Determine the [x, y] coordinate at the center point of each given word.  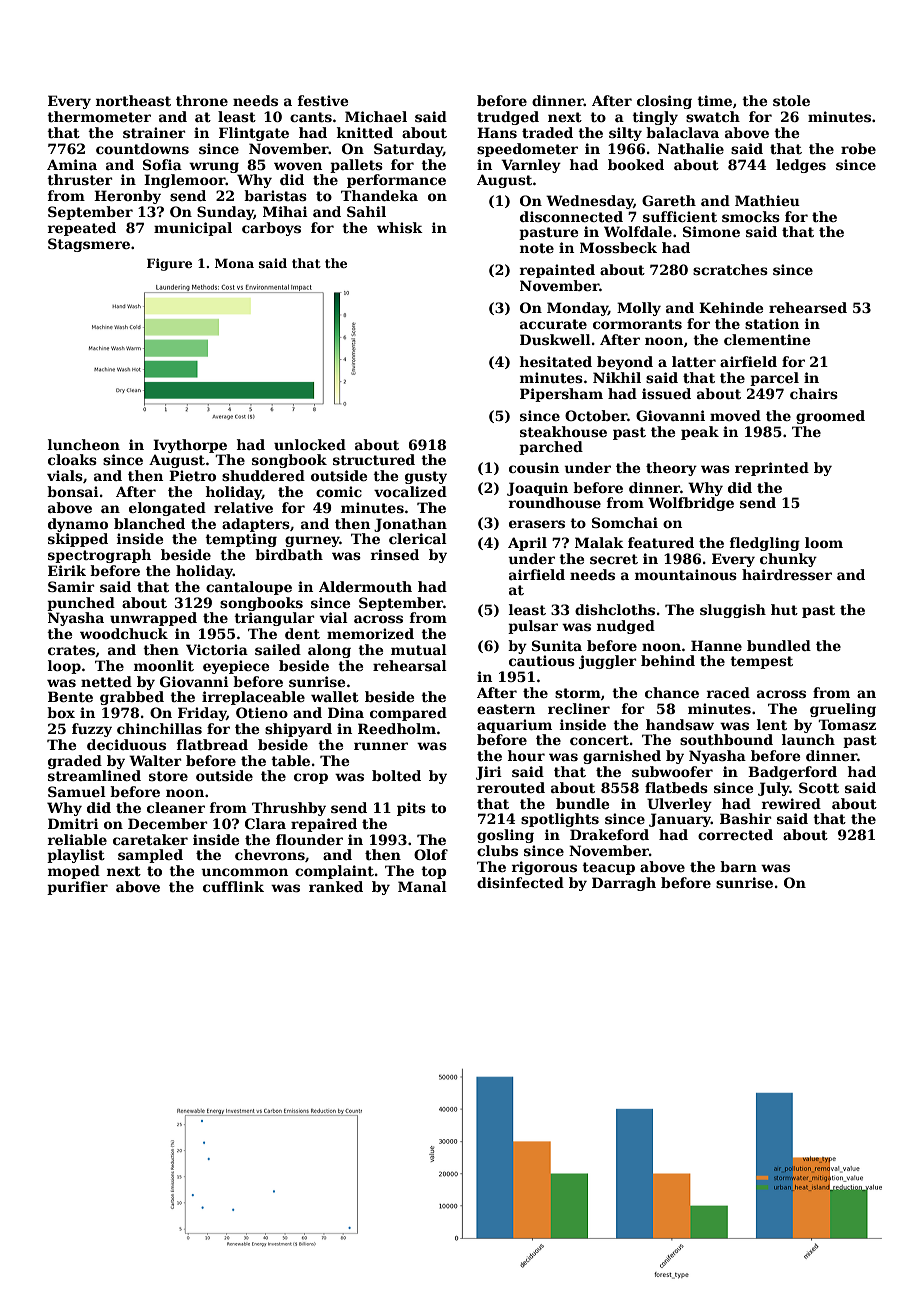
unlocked [310, 444]
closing [664, 102]
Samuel [77, 791]
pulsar [533, 627]
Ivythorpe [190, 446]
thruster [80, 179]
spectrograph [99, 556]
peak [700, 433]
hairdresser [787, 574]
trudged [508, 118]
